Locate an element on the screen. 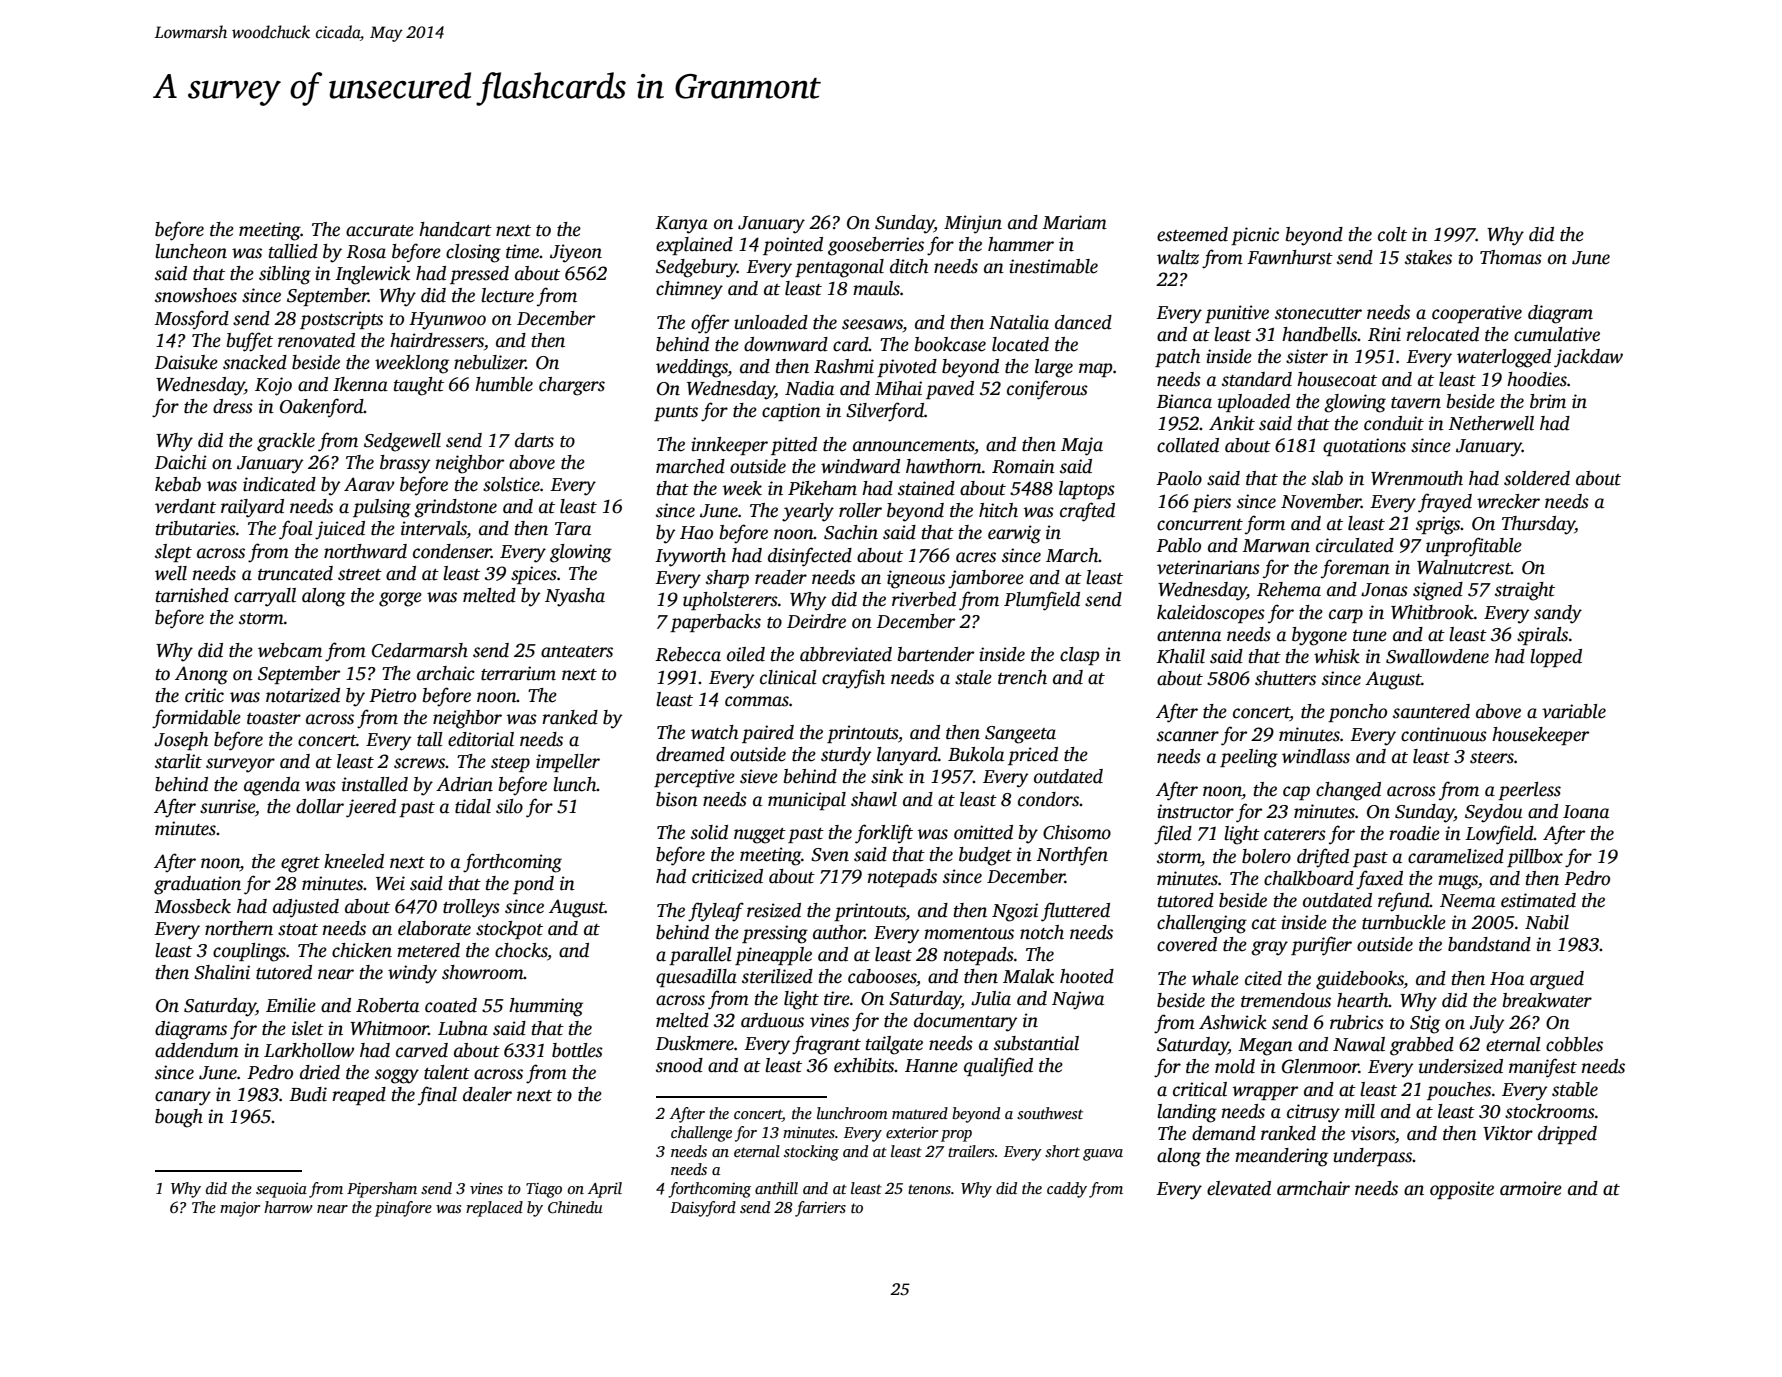 This screenshot has height=1377, width=1782. disinfected is located at coordinates (810, 557).
